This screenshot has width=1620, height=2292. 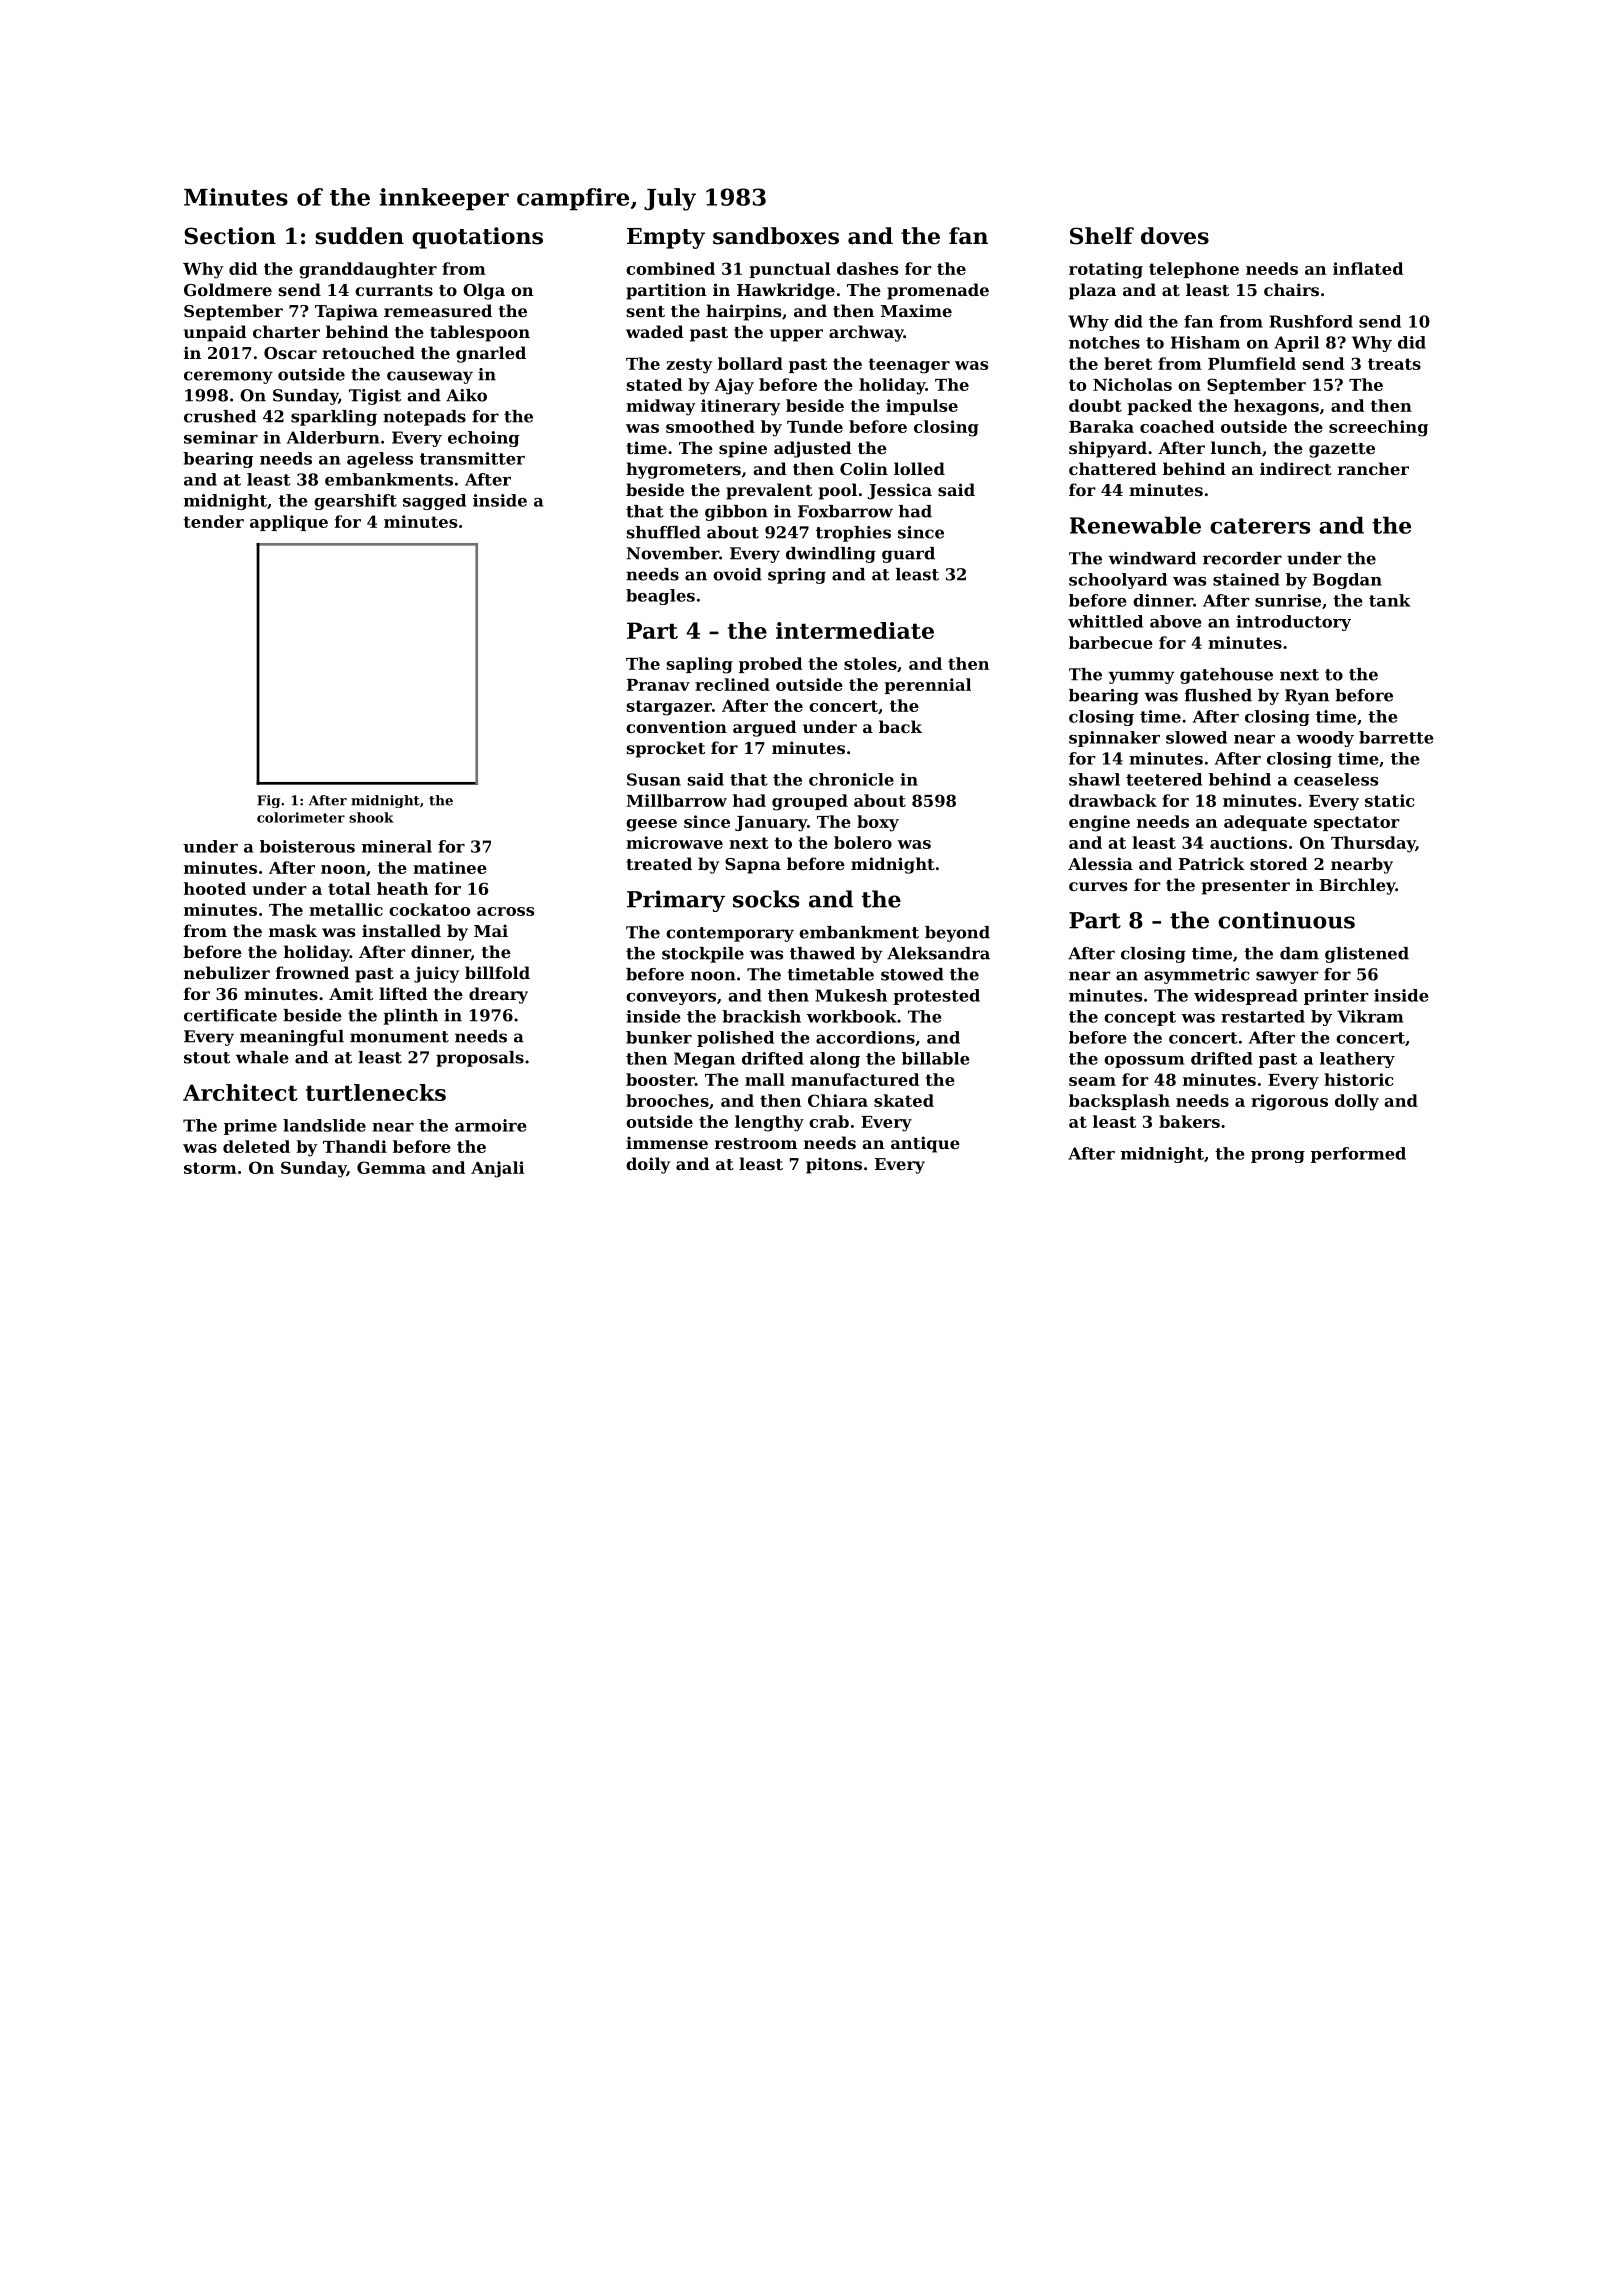 I want to click on Thursday, so click(x=1373, y=844).
